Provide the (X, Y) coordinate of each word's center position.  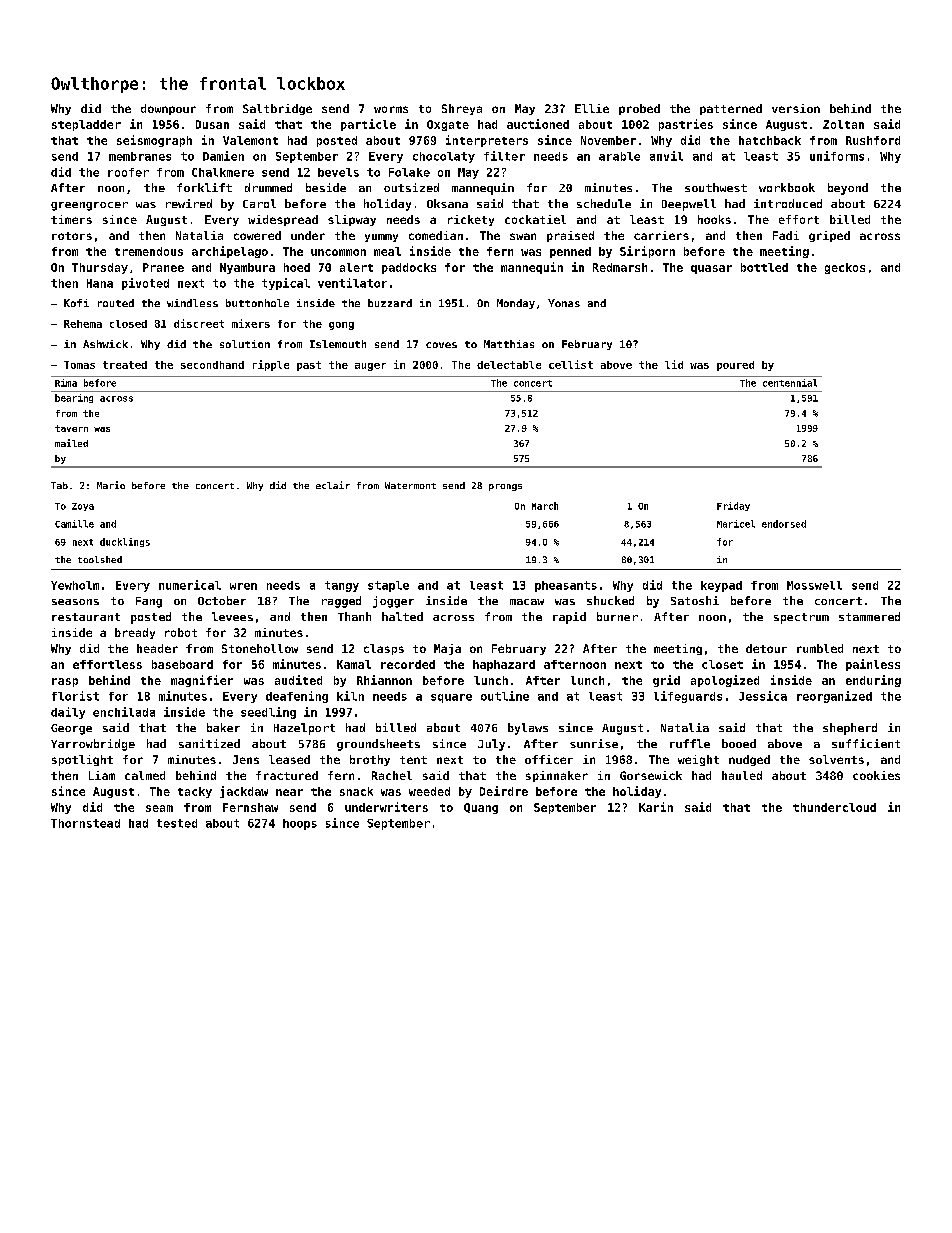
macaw (527, 602)
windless (192, 303)
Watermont (410, 485)
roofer (128, 172)
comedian (436, 235)
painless (873, 665)
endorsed (784, 524)
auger (370, 367)
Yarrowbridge (93, 745)
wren (243, 586)
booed (739, 743)
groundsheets (378, 745)
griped (829, 236)
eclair (333, 485)
